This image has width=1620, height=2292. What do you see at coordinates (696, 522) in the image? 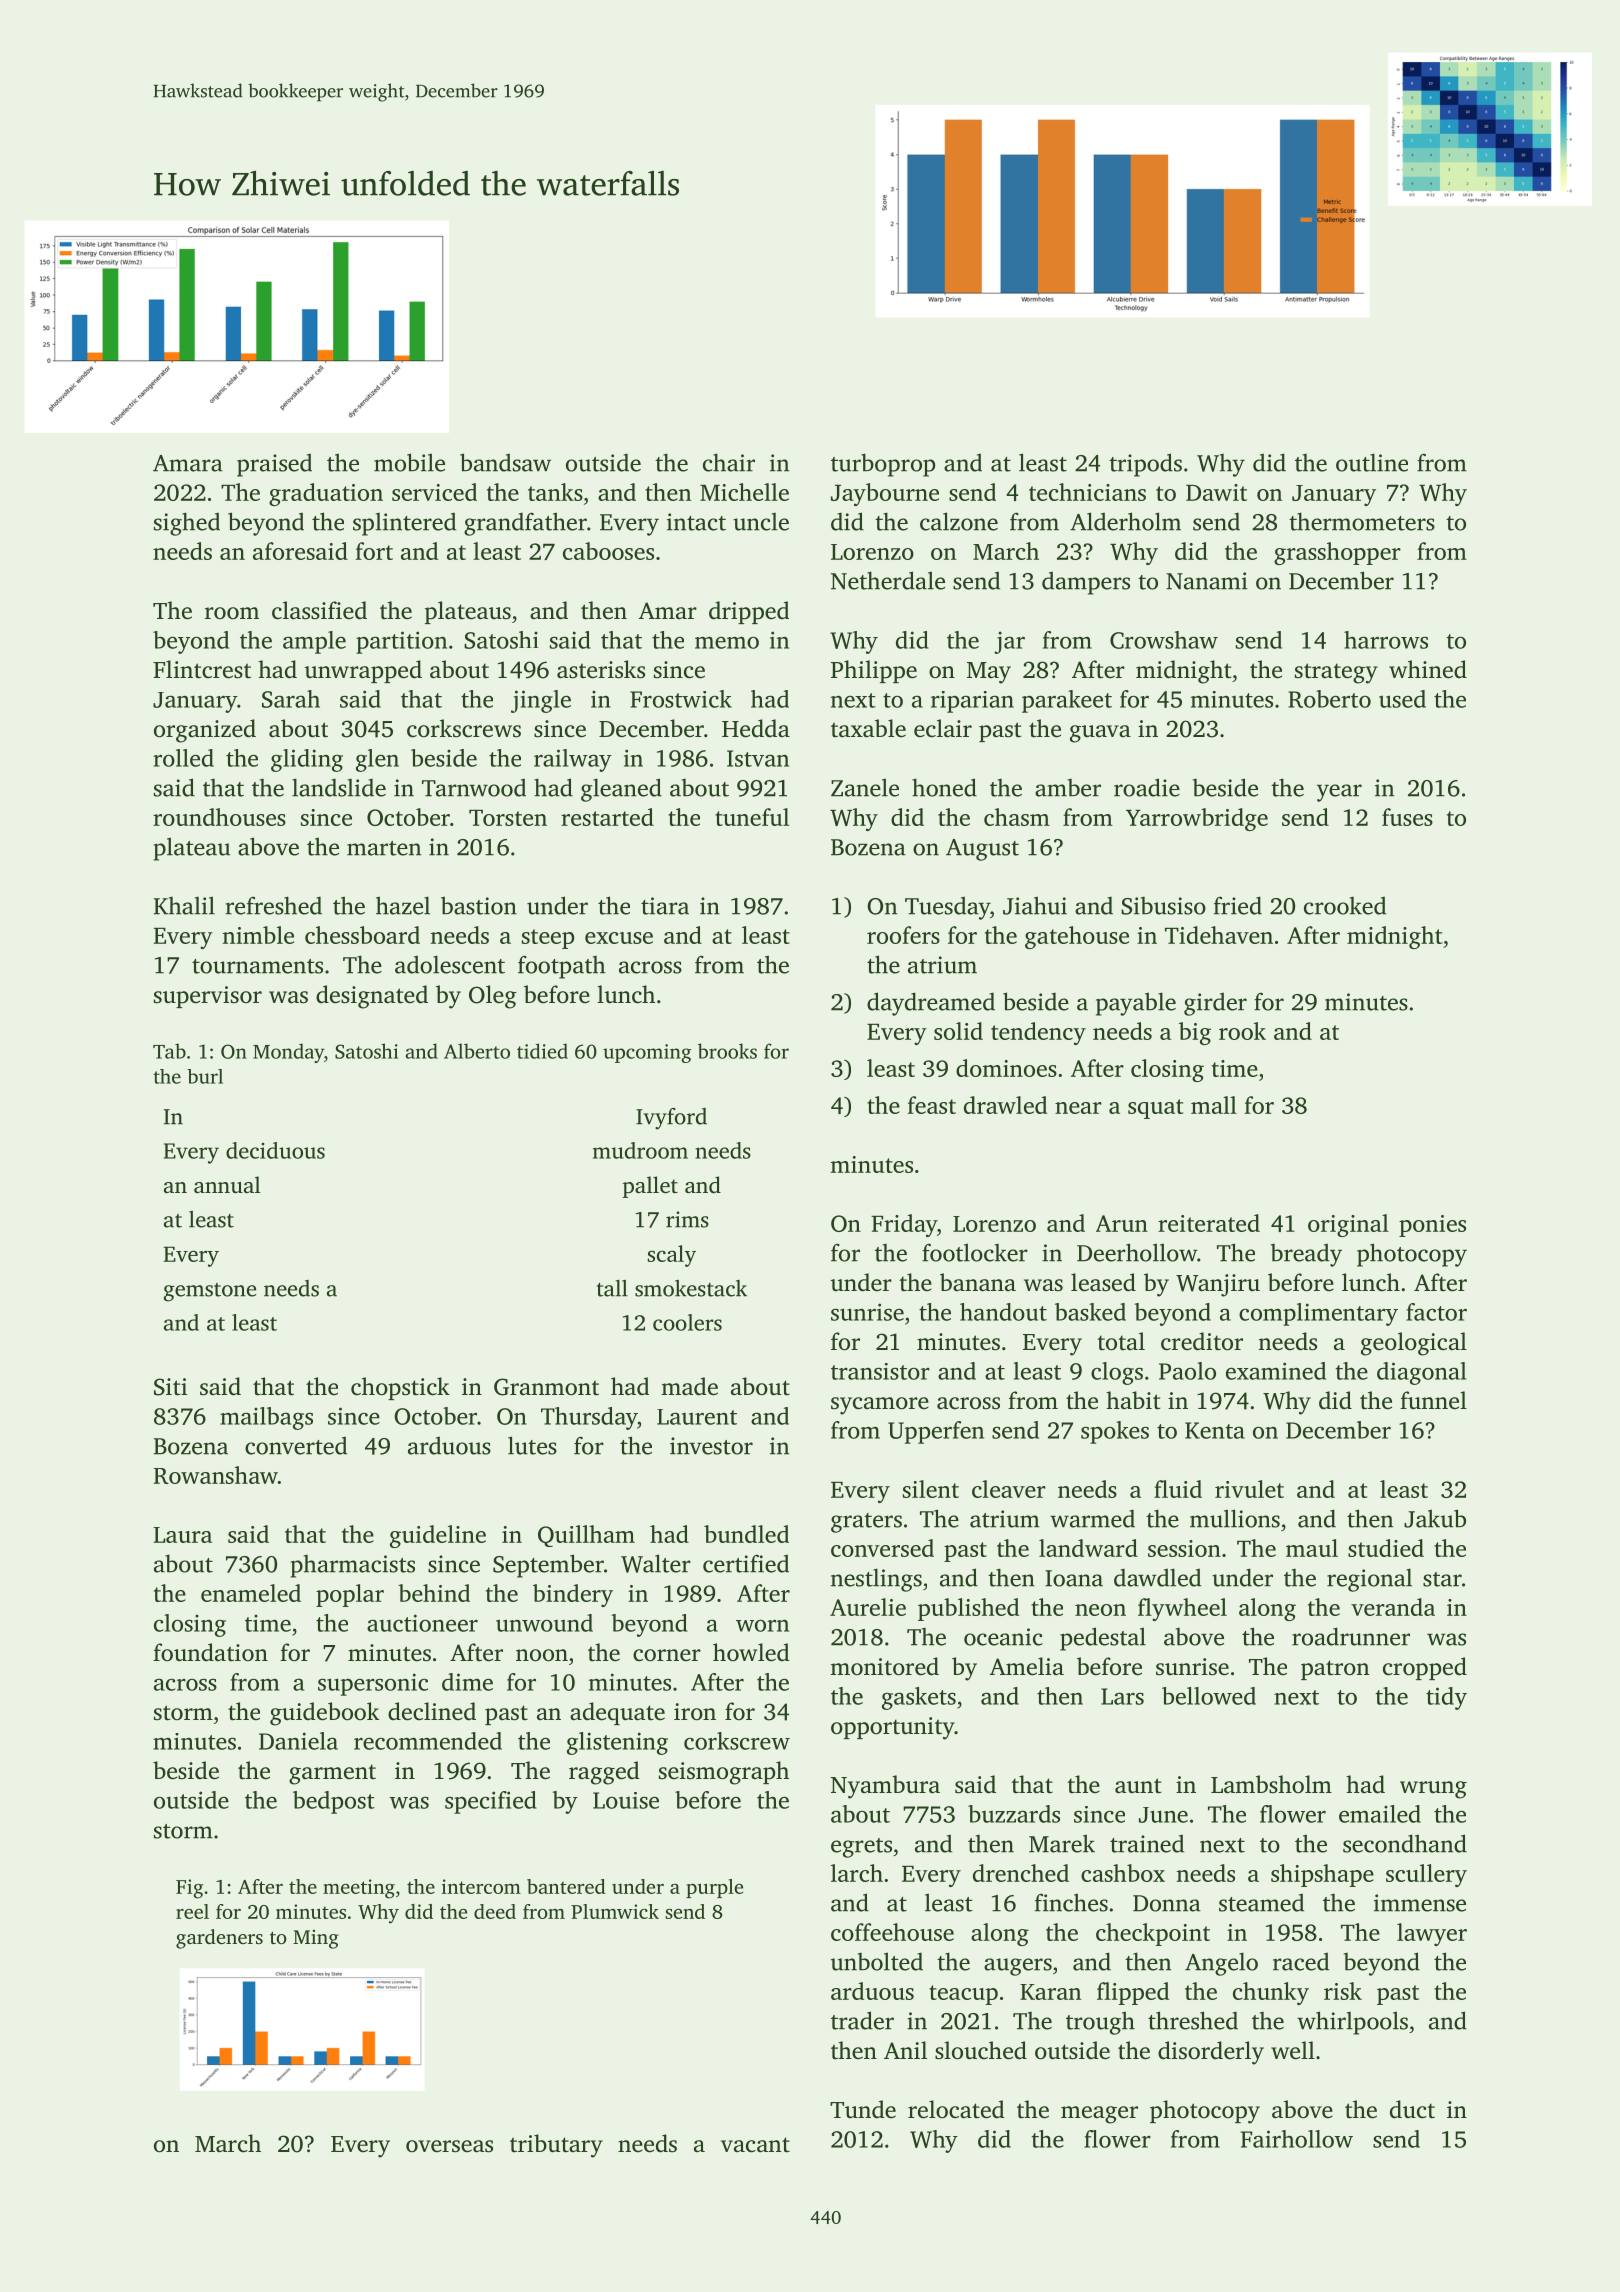
I see `intact` at bounding box center [696, 522].
